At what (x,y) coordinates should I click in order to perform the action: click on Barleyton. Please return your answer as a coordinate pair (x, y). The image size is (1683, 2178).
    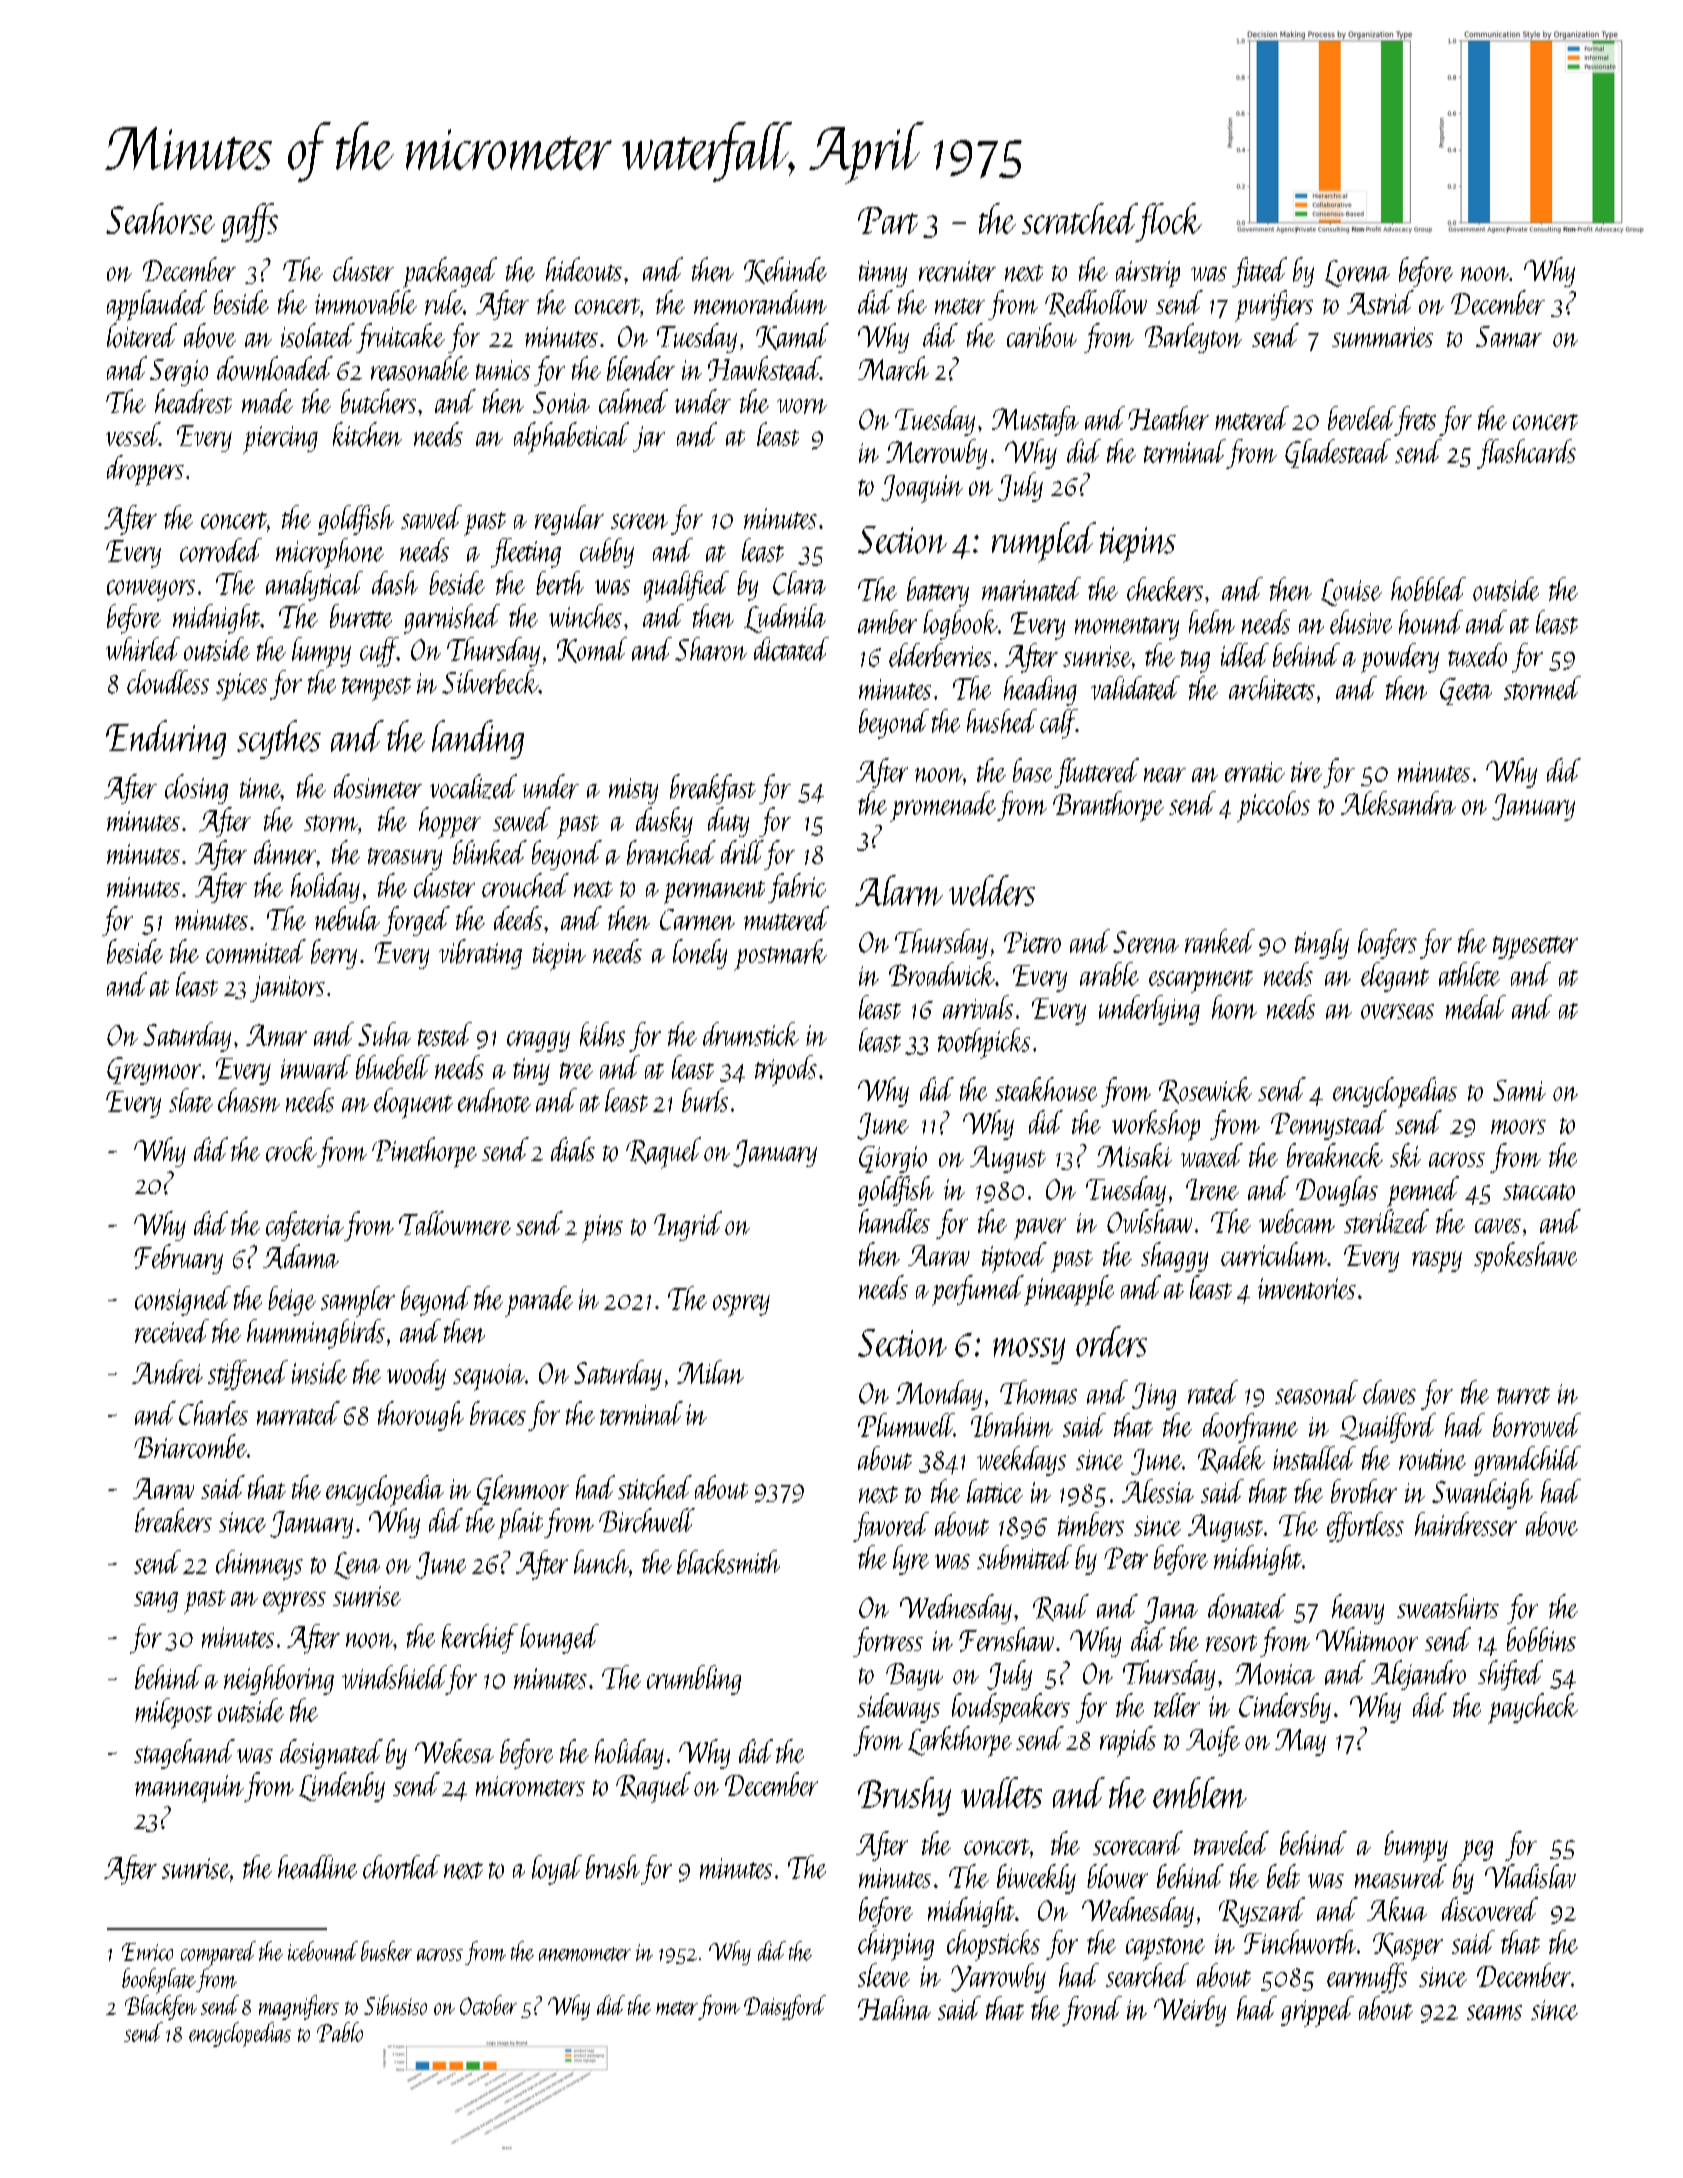
    Looking at the image, I should click on (1193, 338).
